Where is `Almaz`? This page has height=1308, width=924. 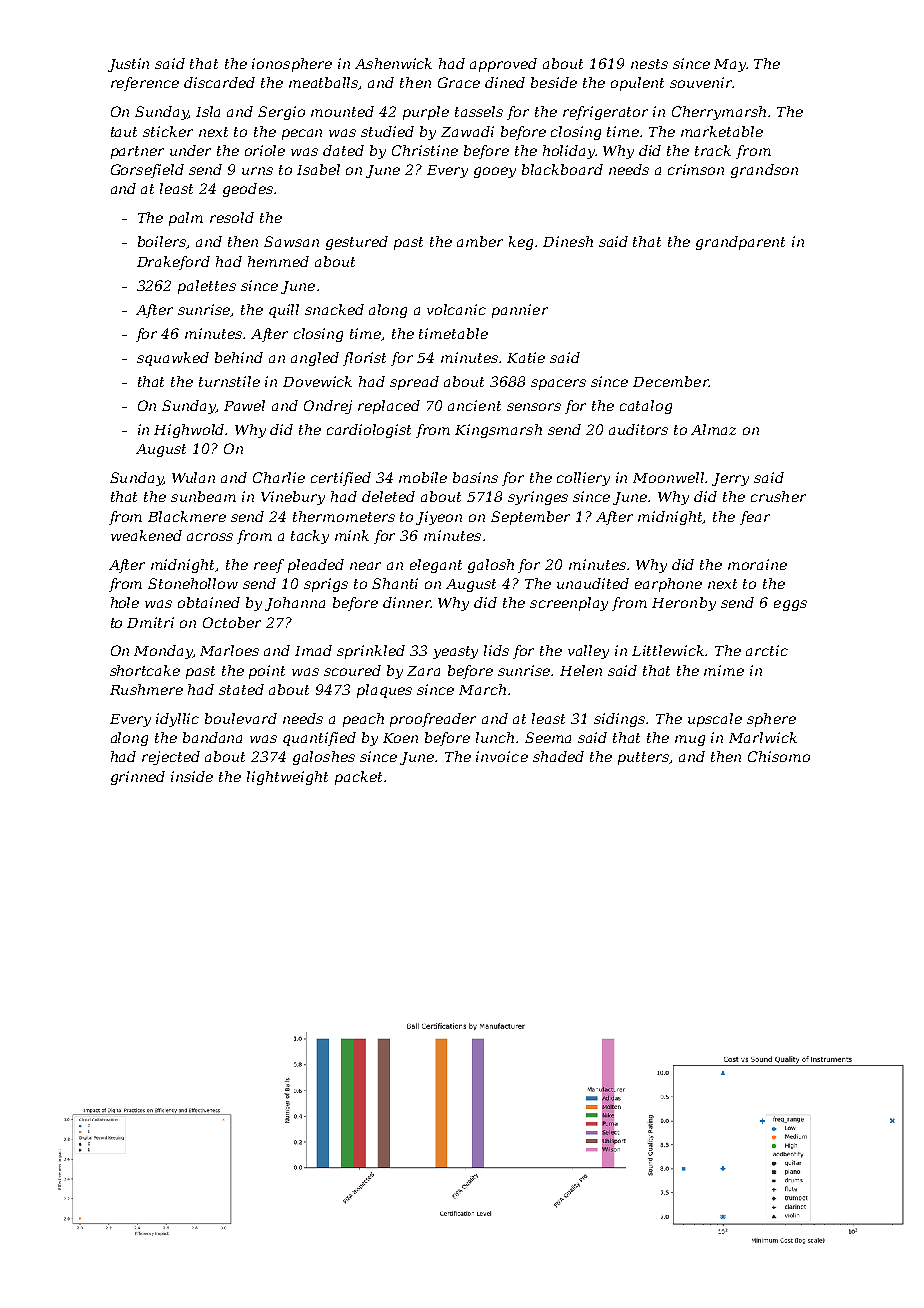 Almaz is located at coordinates (713, 429).
